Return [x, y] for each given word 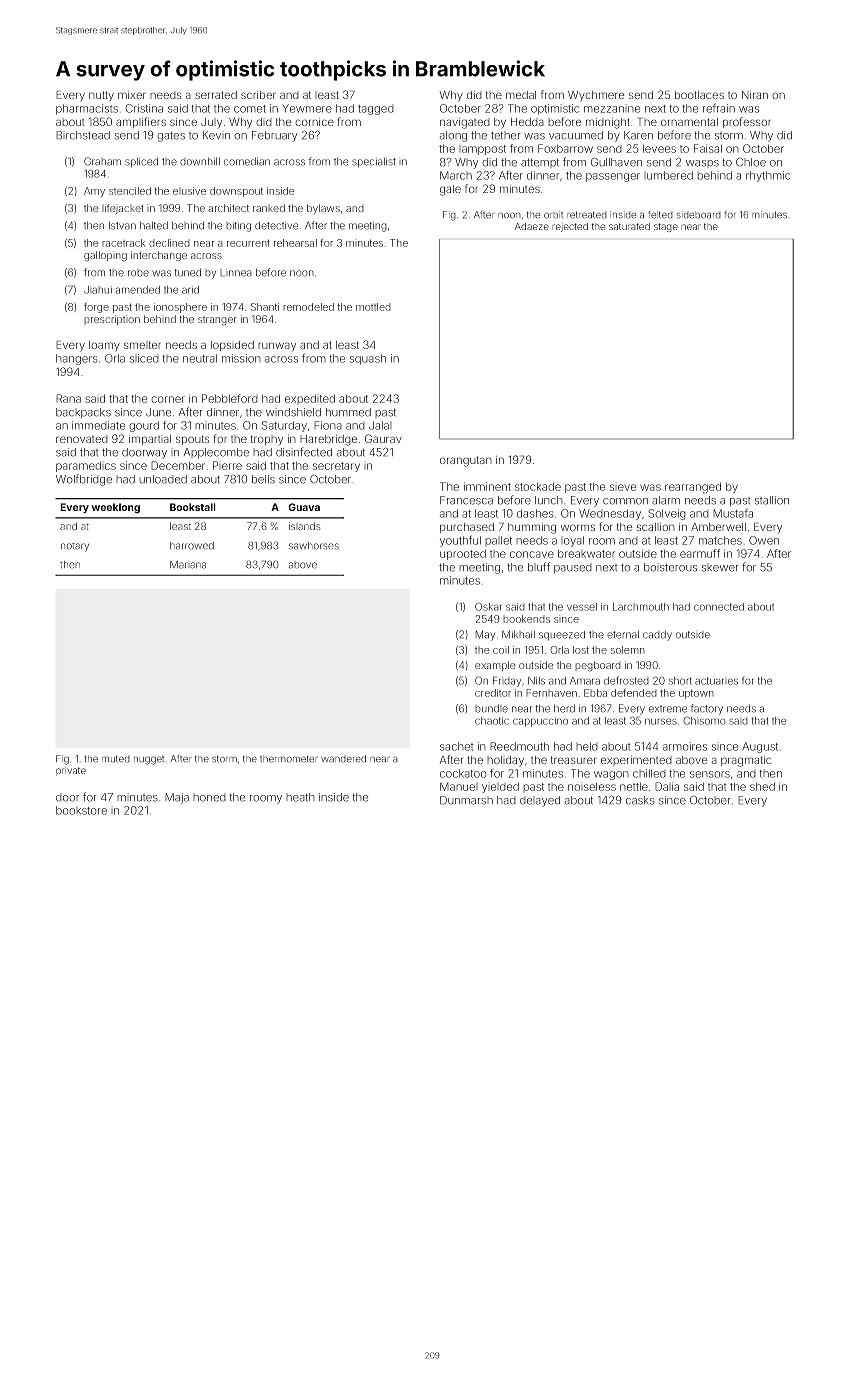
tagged [376, 110]
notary [75, 547]
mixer [132, 95]
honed [209, 797]
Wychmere [596, 96]
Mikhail [518, 634]
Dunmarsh [466, 800]
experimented [636, 761]
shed [762, 786]
